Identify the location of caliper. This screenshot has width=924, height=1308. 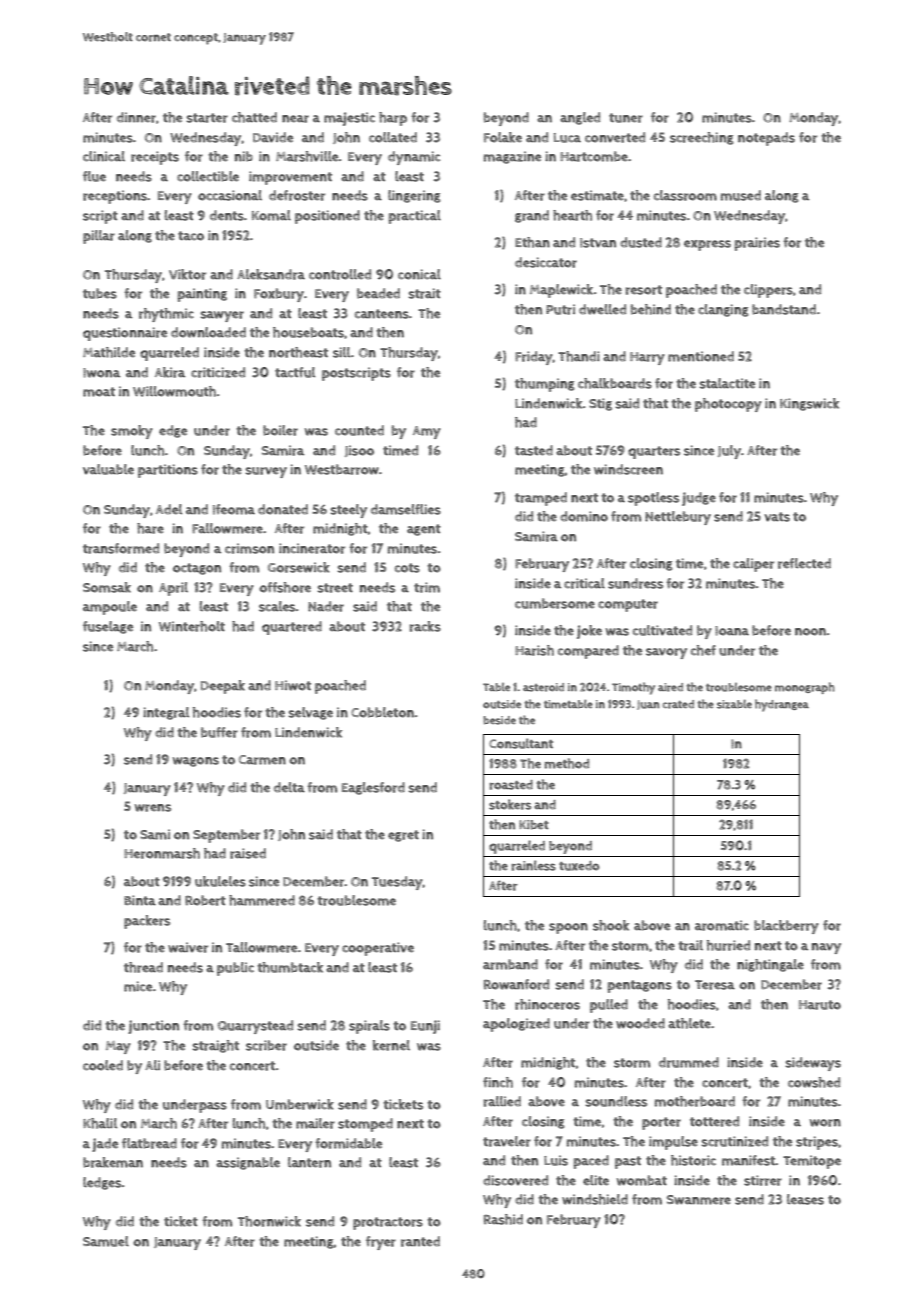
(753, 565).
